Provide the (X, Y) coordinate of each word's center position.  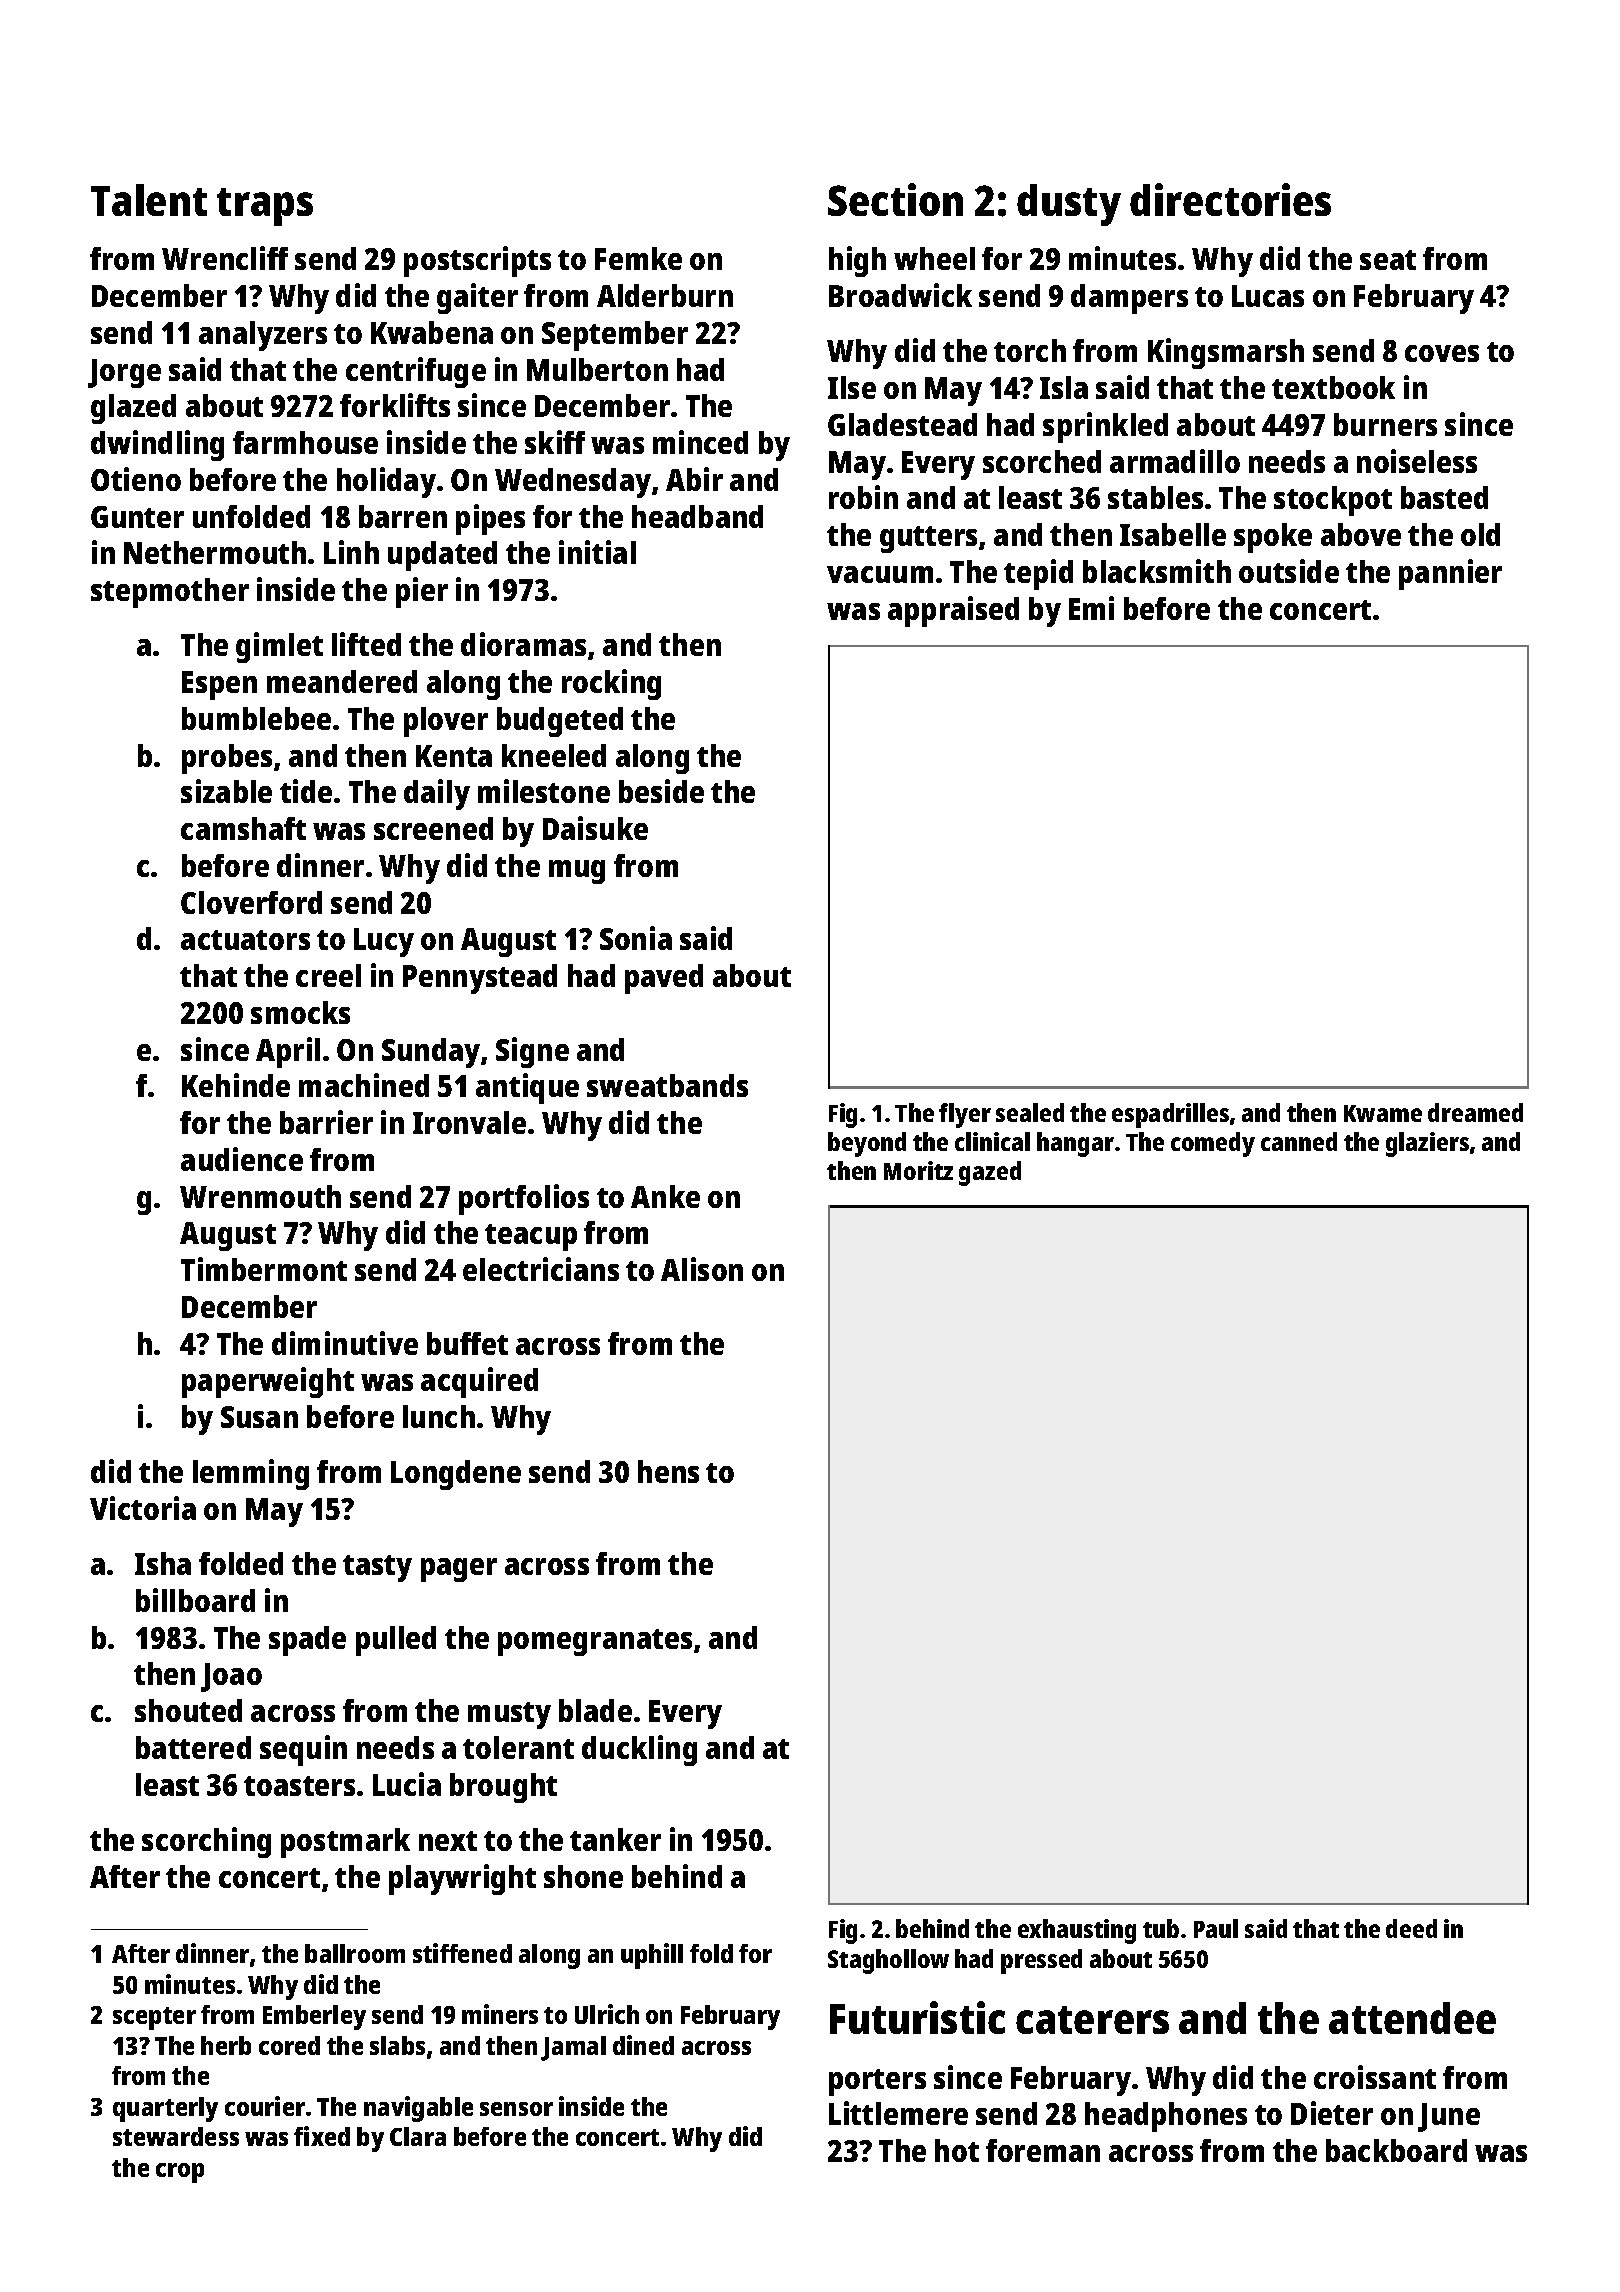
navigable (418, 2109)
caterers (1092, 2020)
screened (433, 828)
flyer (965, 1115)
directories (1230, 199)
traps (265, 207)
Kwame (1383, 1113)
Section (895, 199)
